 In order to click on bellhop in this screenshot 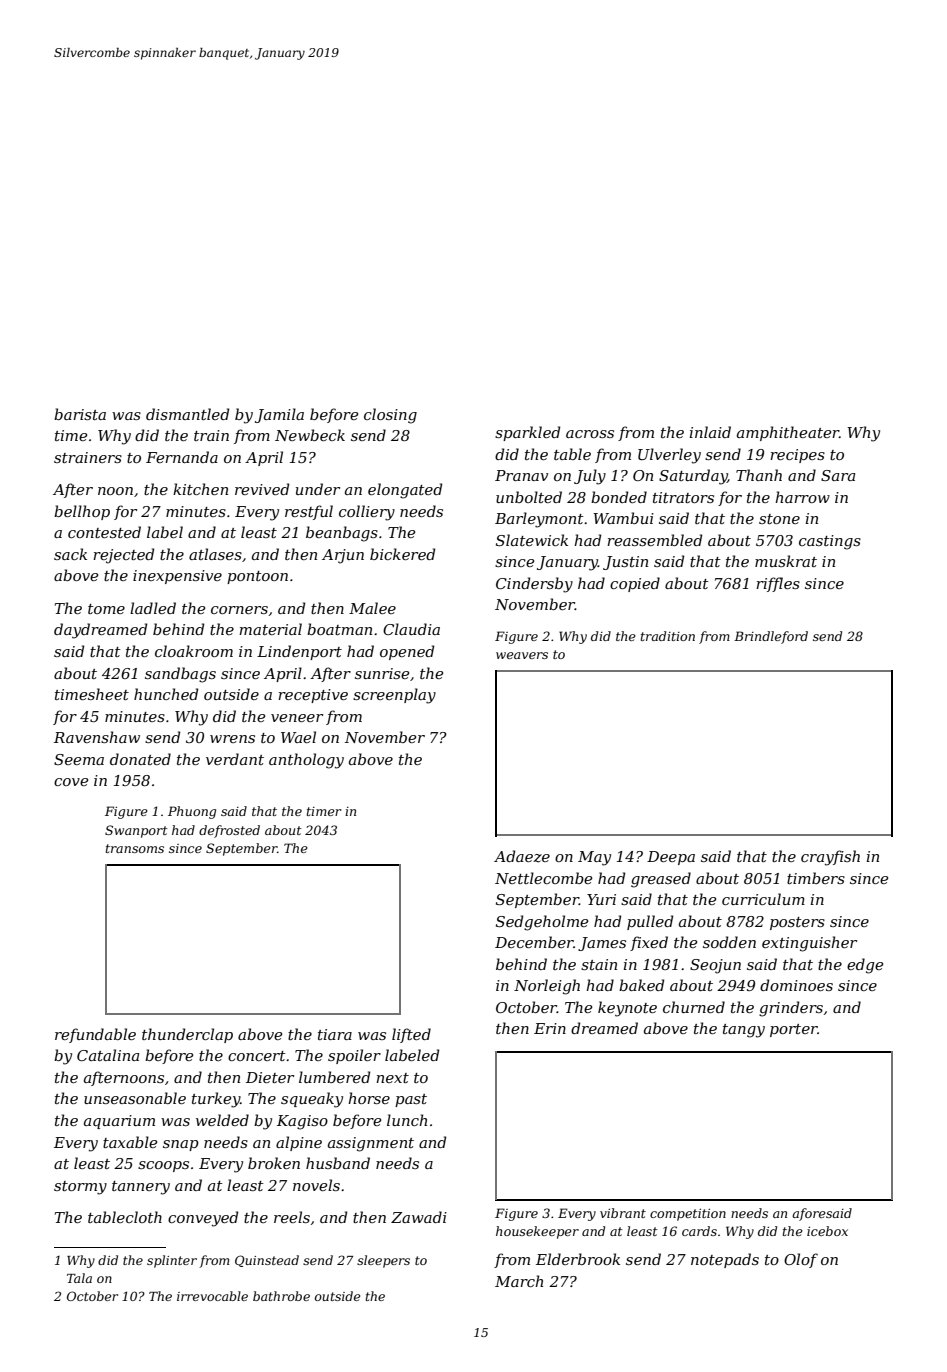, I will do `click(82, 512)`.
